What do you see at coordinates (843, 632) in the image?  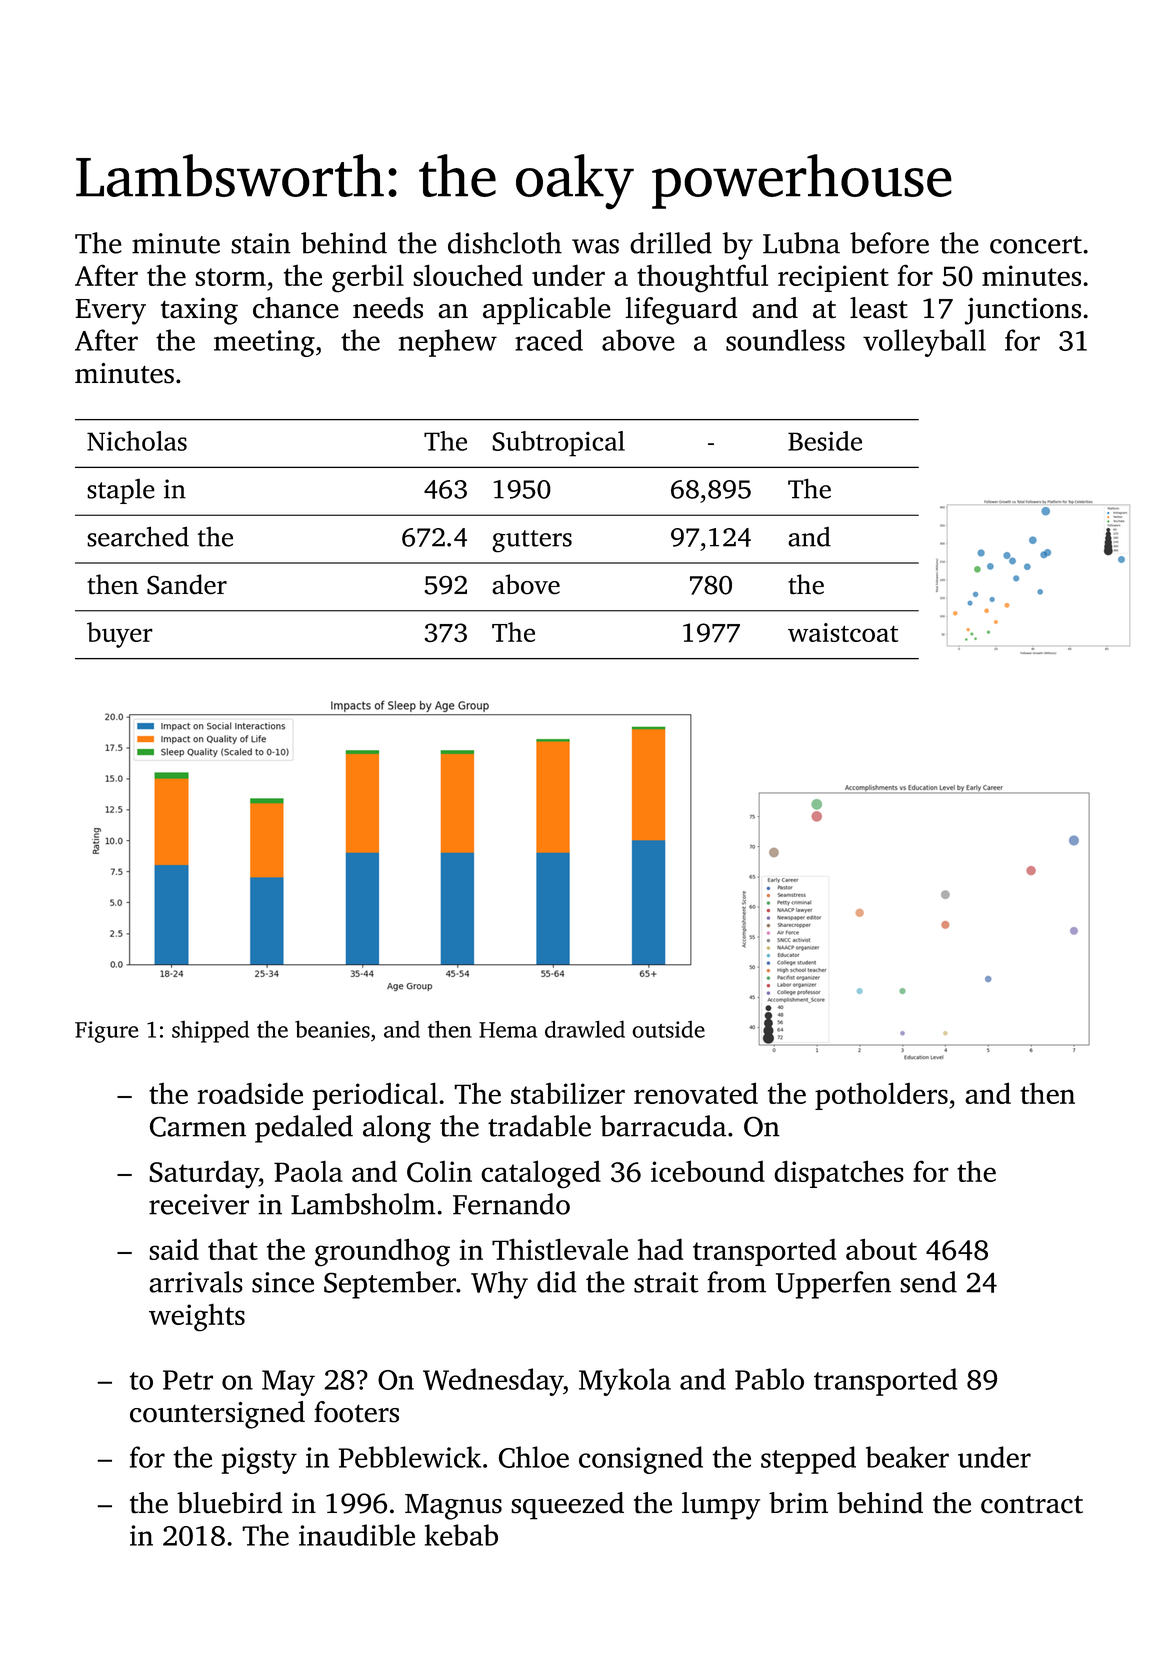 I see `waistcoat` at bounding box center [843, 632].
